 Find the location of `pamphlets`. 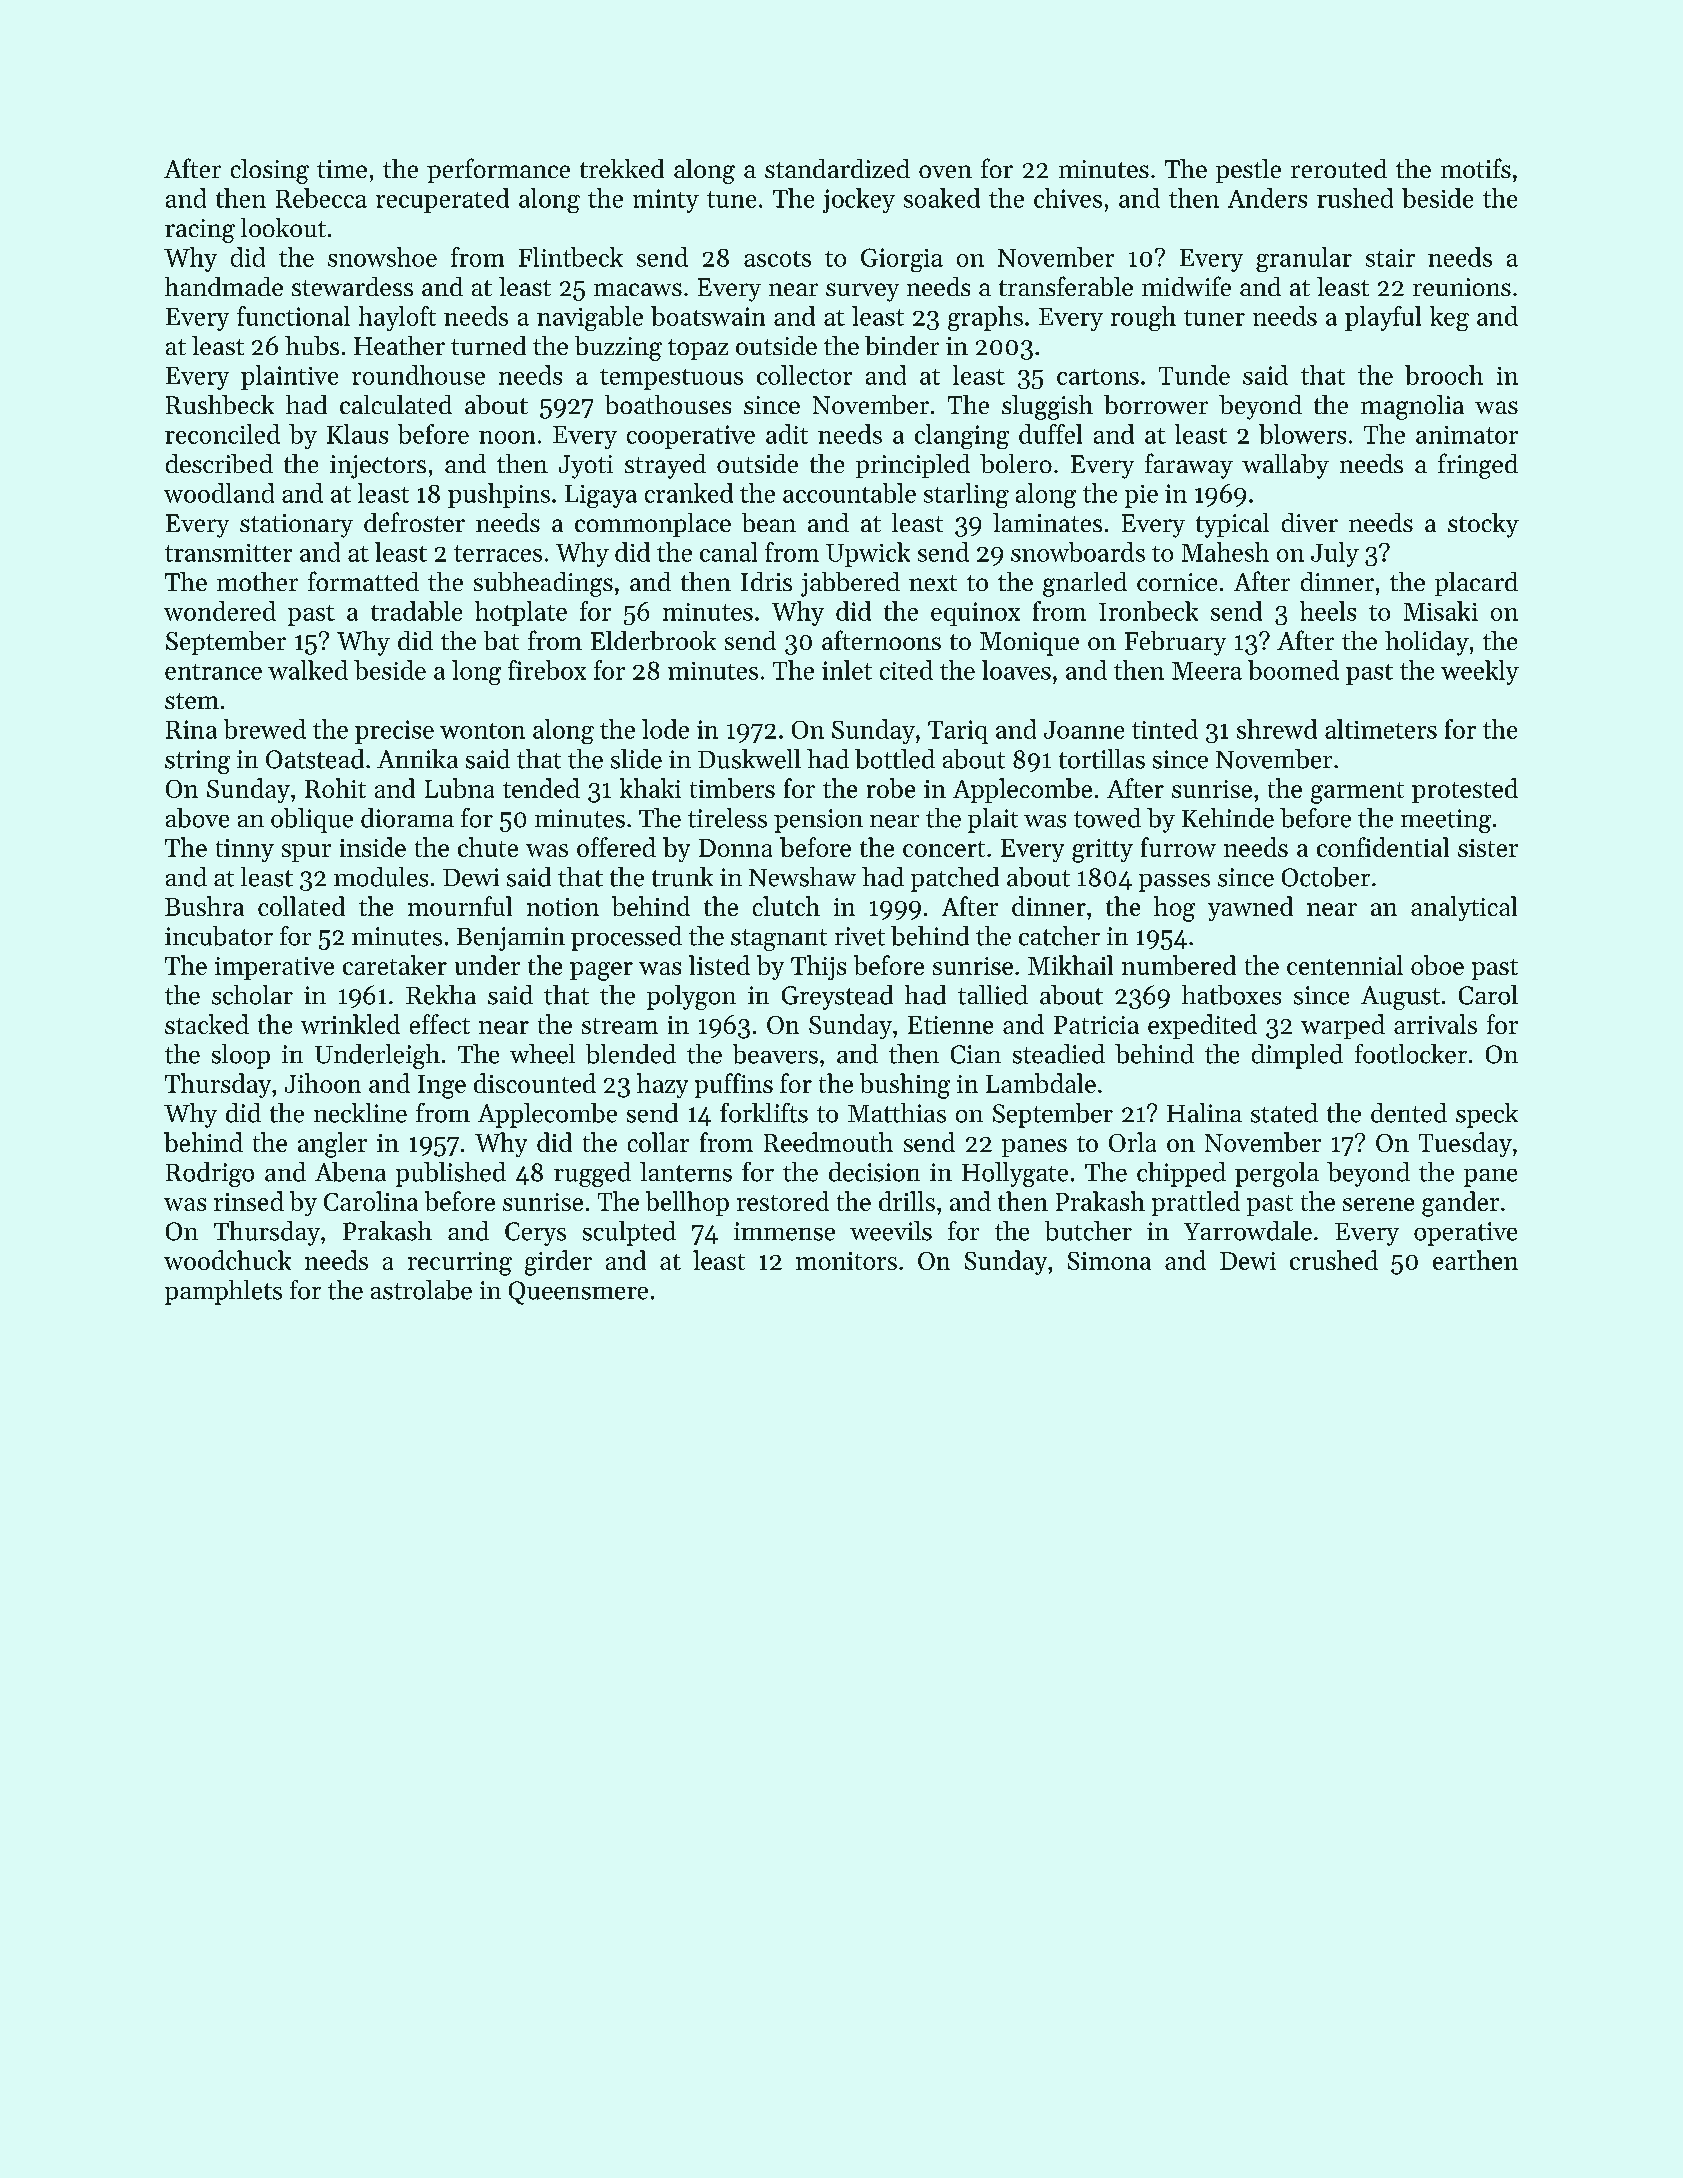

pamphlets is located at coordinates (223, 1292).
